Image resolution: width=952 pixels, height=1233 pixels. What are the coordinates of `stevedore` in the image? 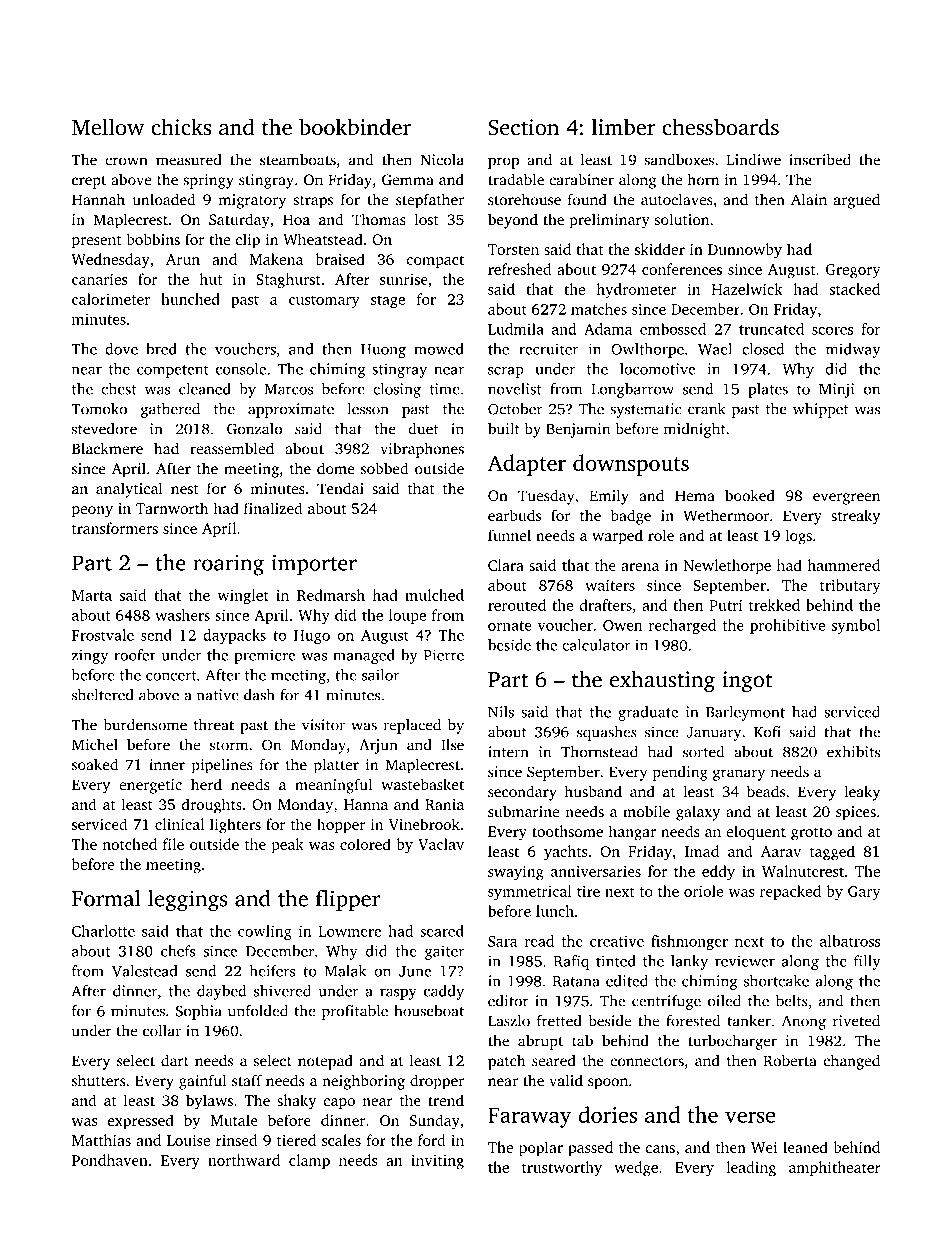 It's located at (104, 429).
